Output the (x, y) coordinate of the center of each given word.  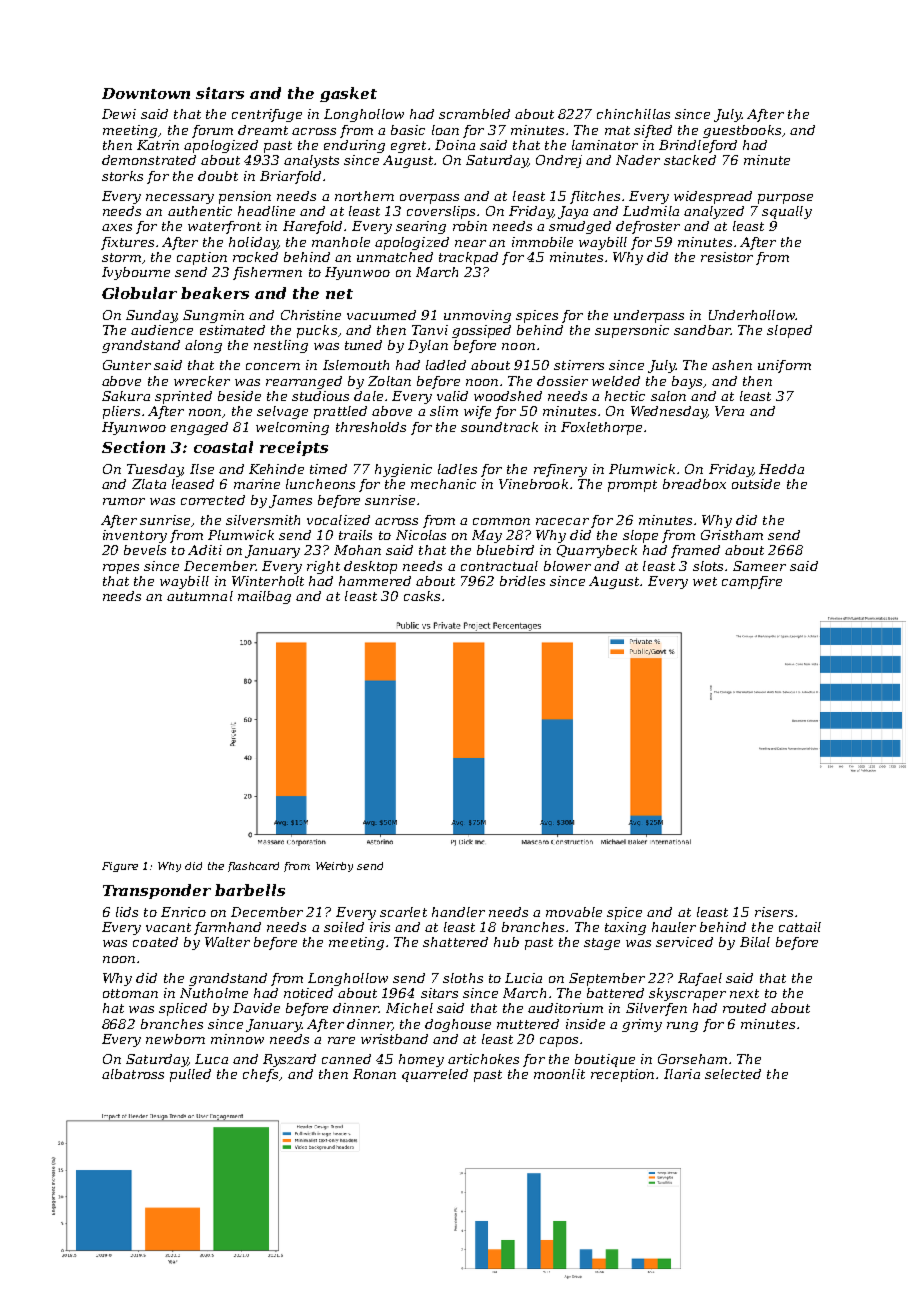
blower (567, 566)
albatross (133, 1074)
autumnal (200, 596)
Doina (455, 145)
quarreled (435, 1075)
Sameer (759, 566)
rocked (255, 257)
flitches (595, 197)
